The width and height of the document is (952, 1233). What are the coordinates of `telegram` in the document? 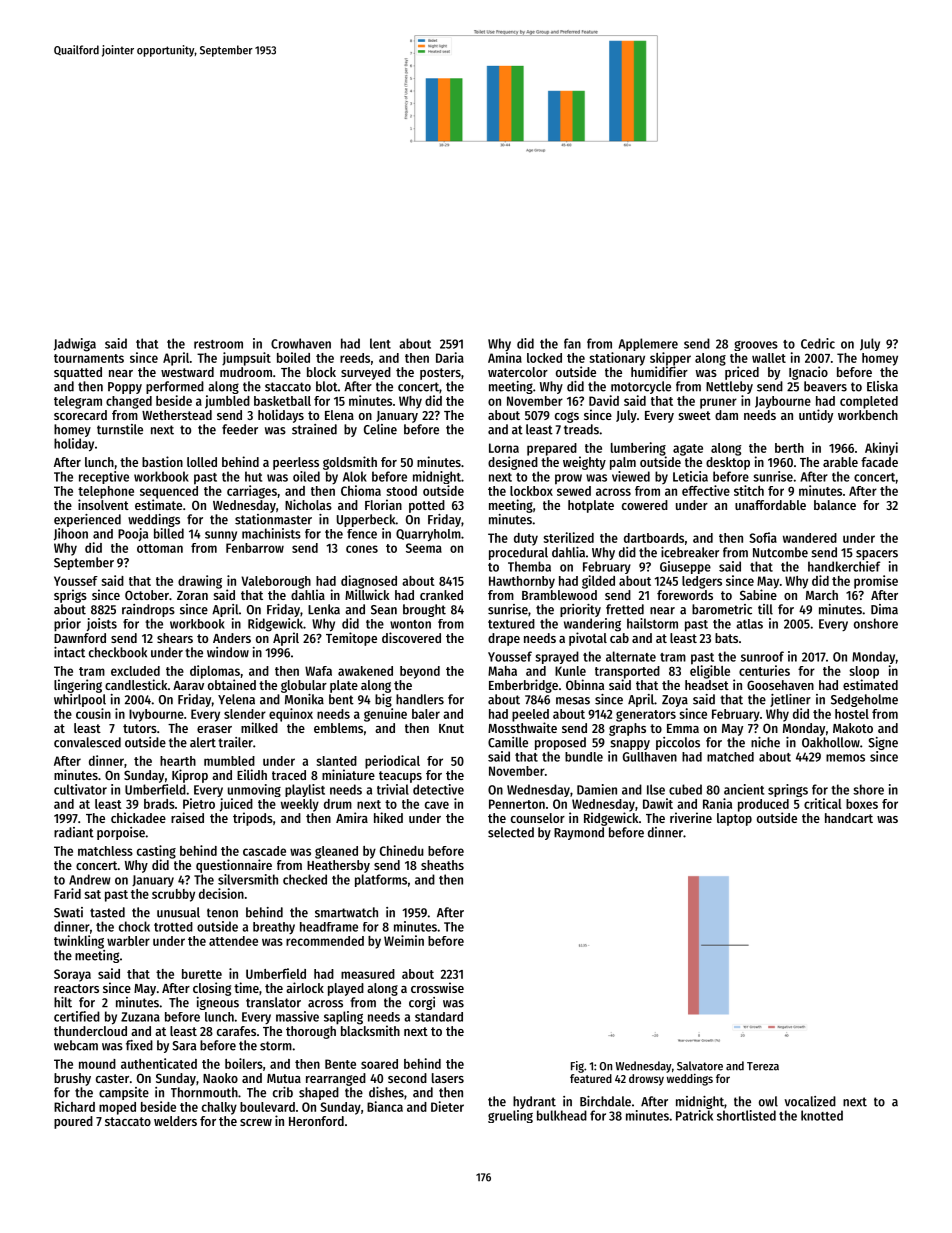 It's located at (78, 402).
